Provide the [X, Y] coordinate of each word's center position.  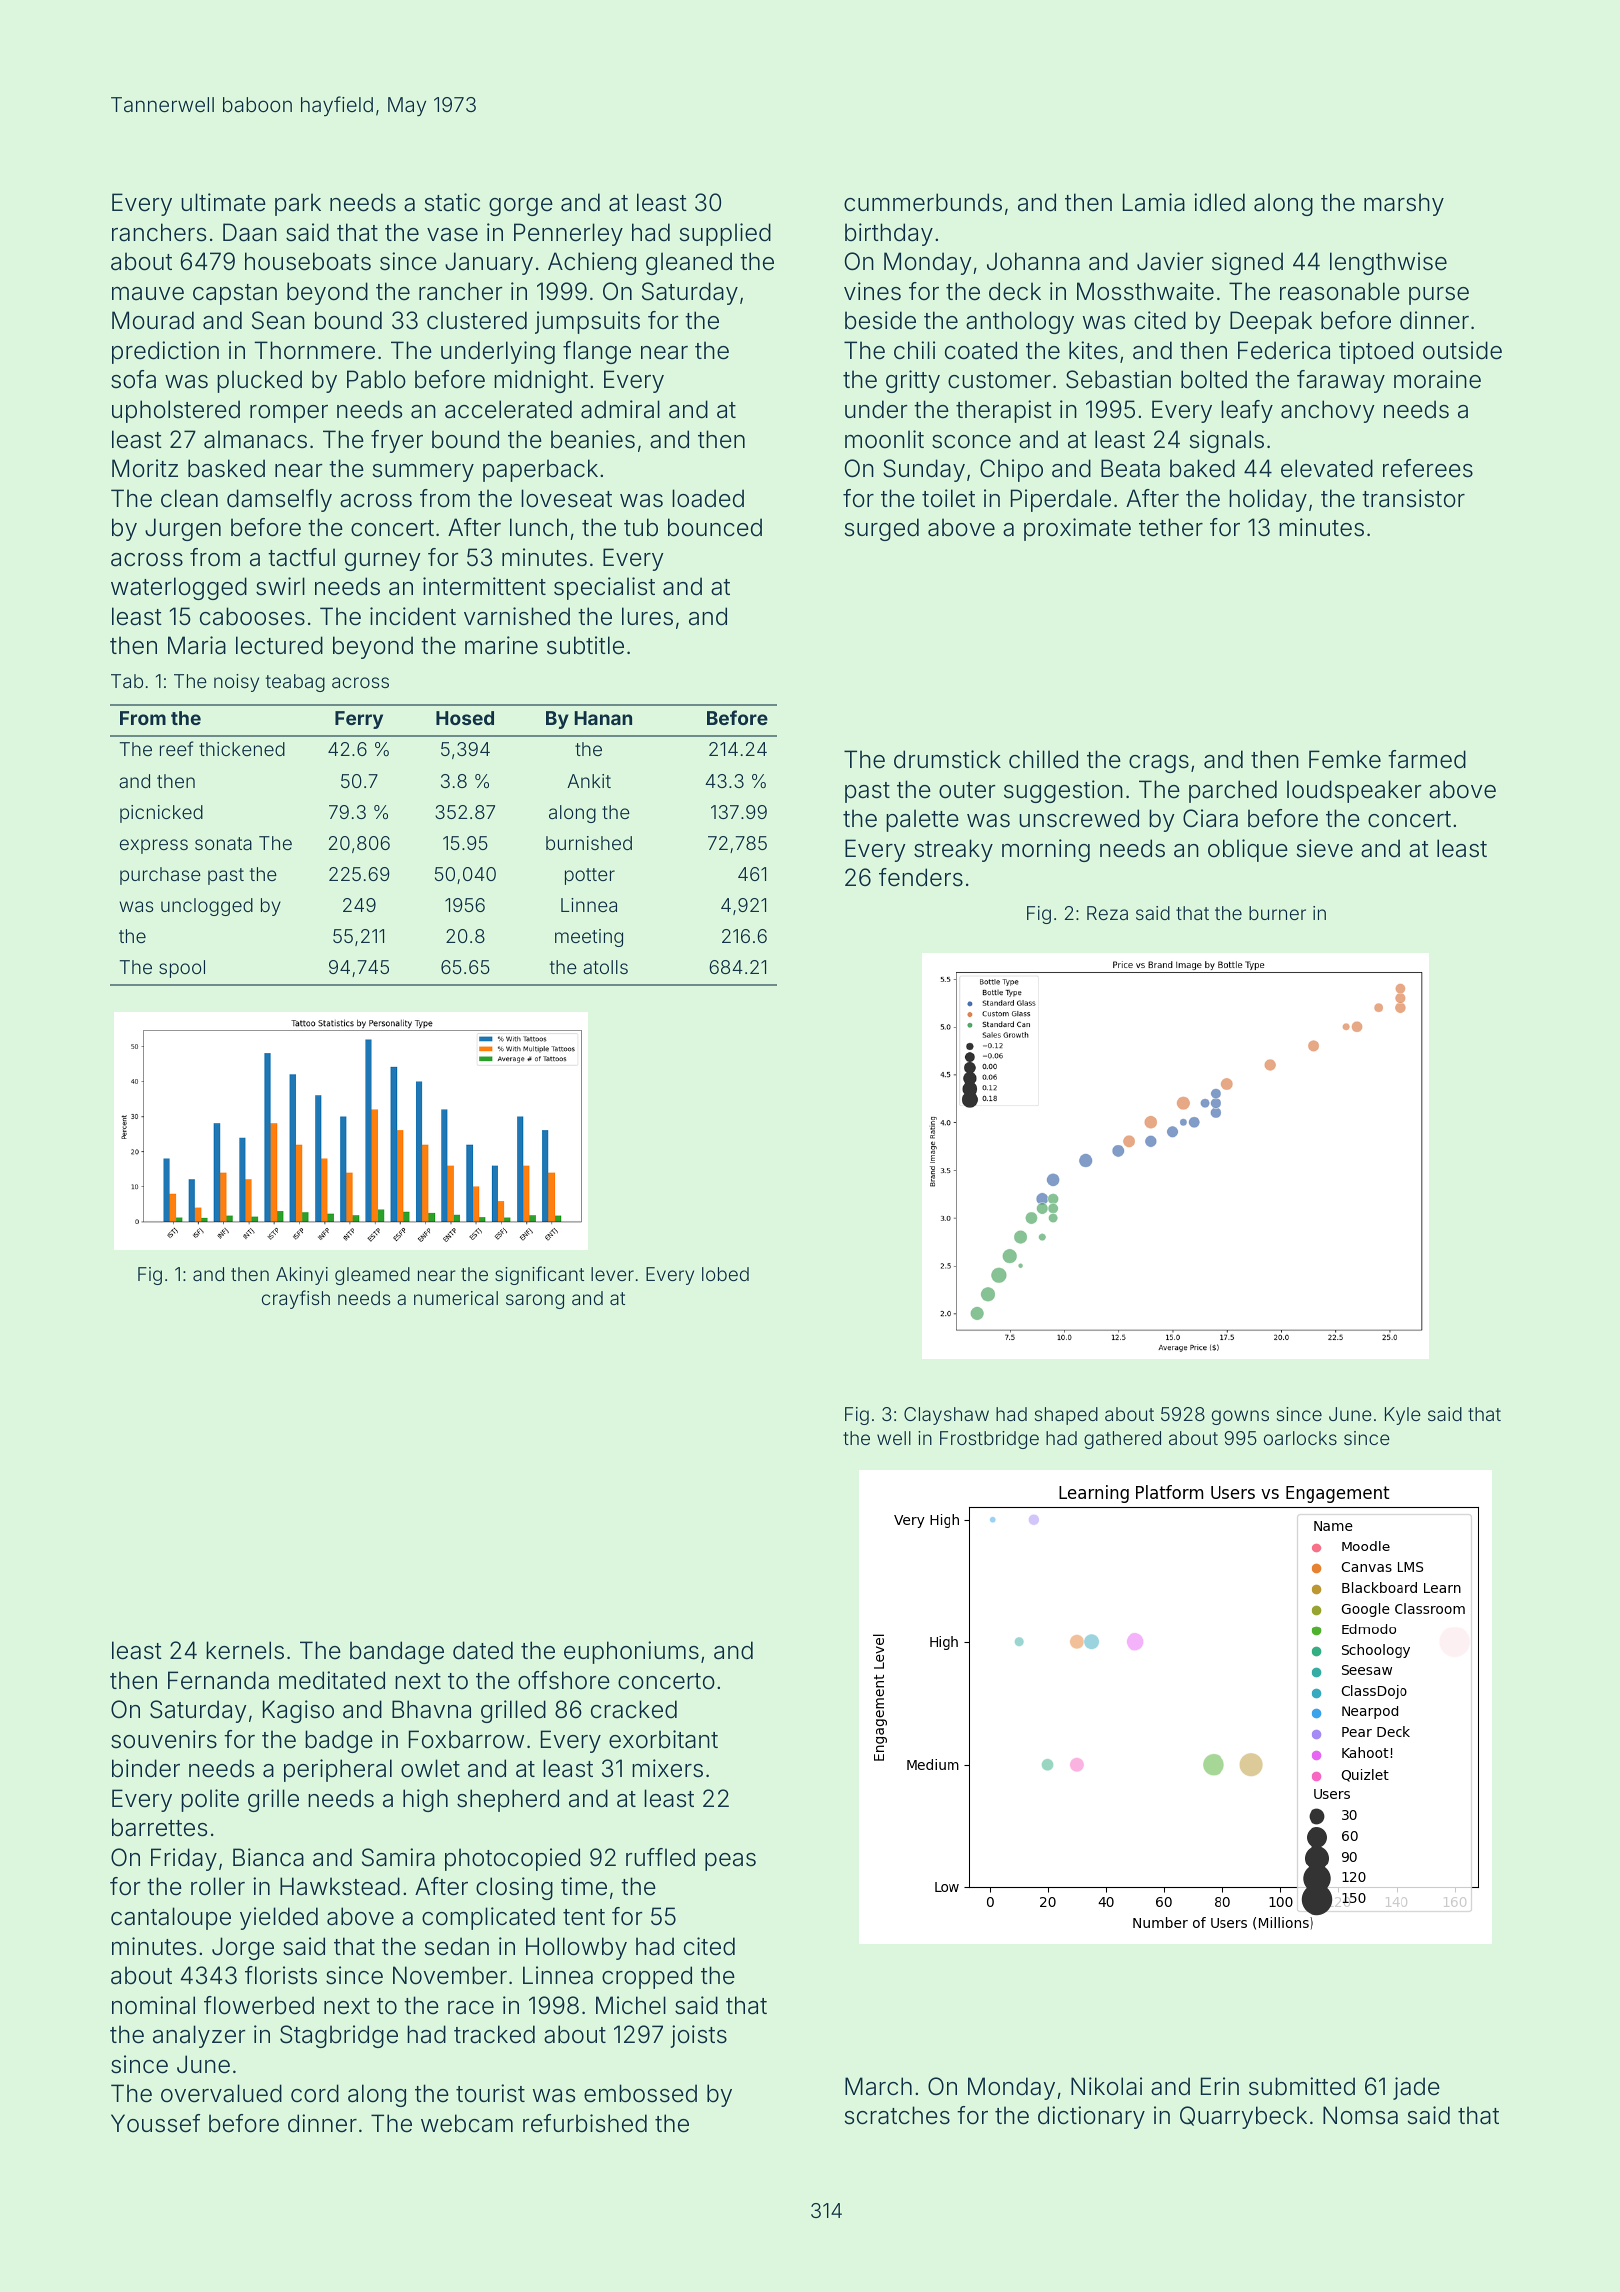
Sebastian [1118, 379]
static [452, 202]
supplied [725, 234]
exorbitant [663, 1739]
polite [210, 1800]
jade [1416, 2088]
